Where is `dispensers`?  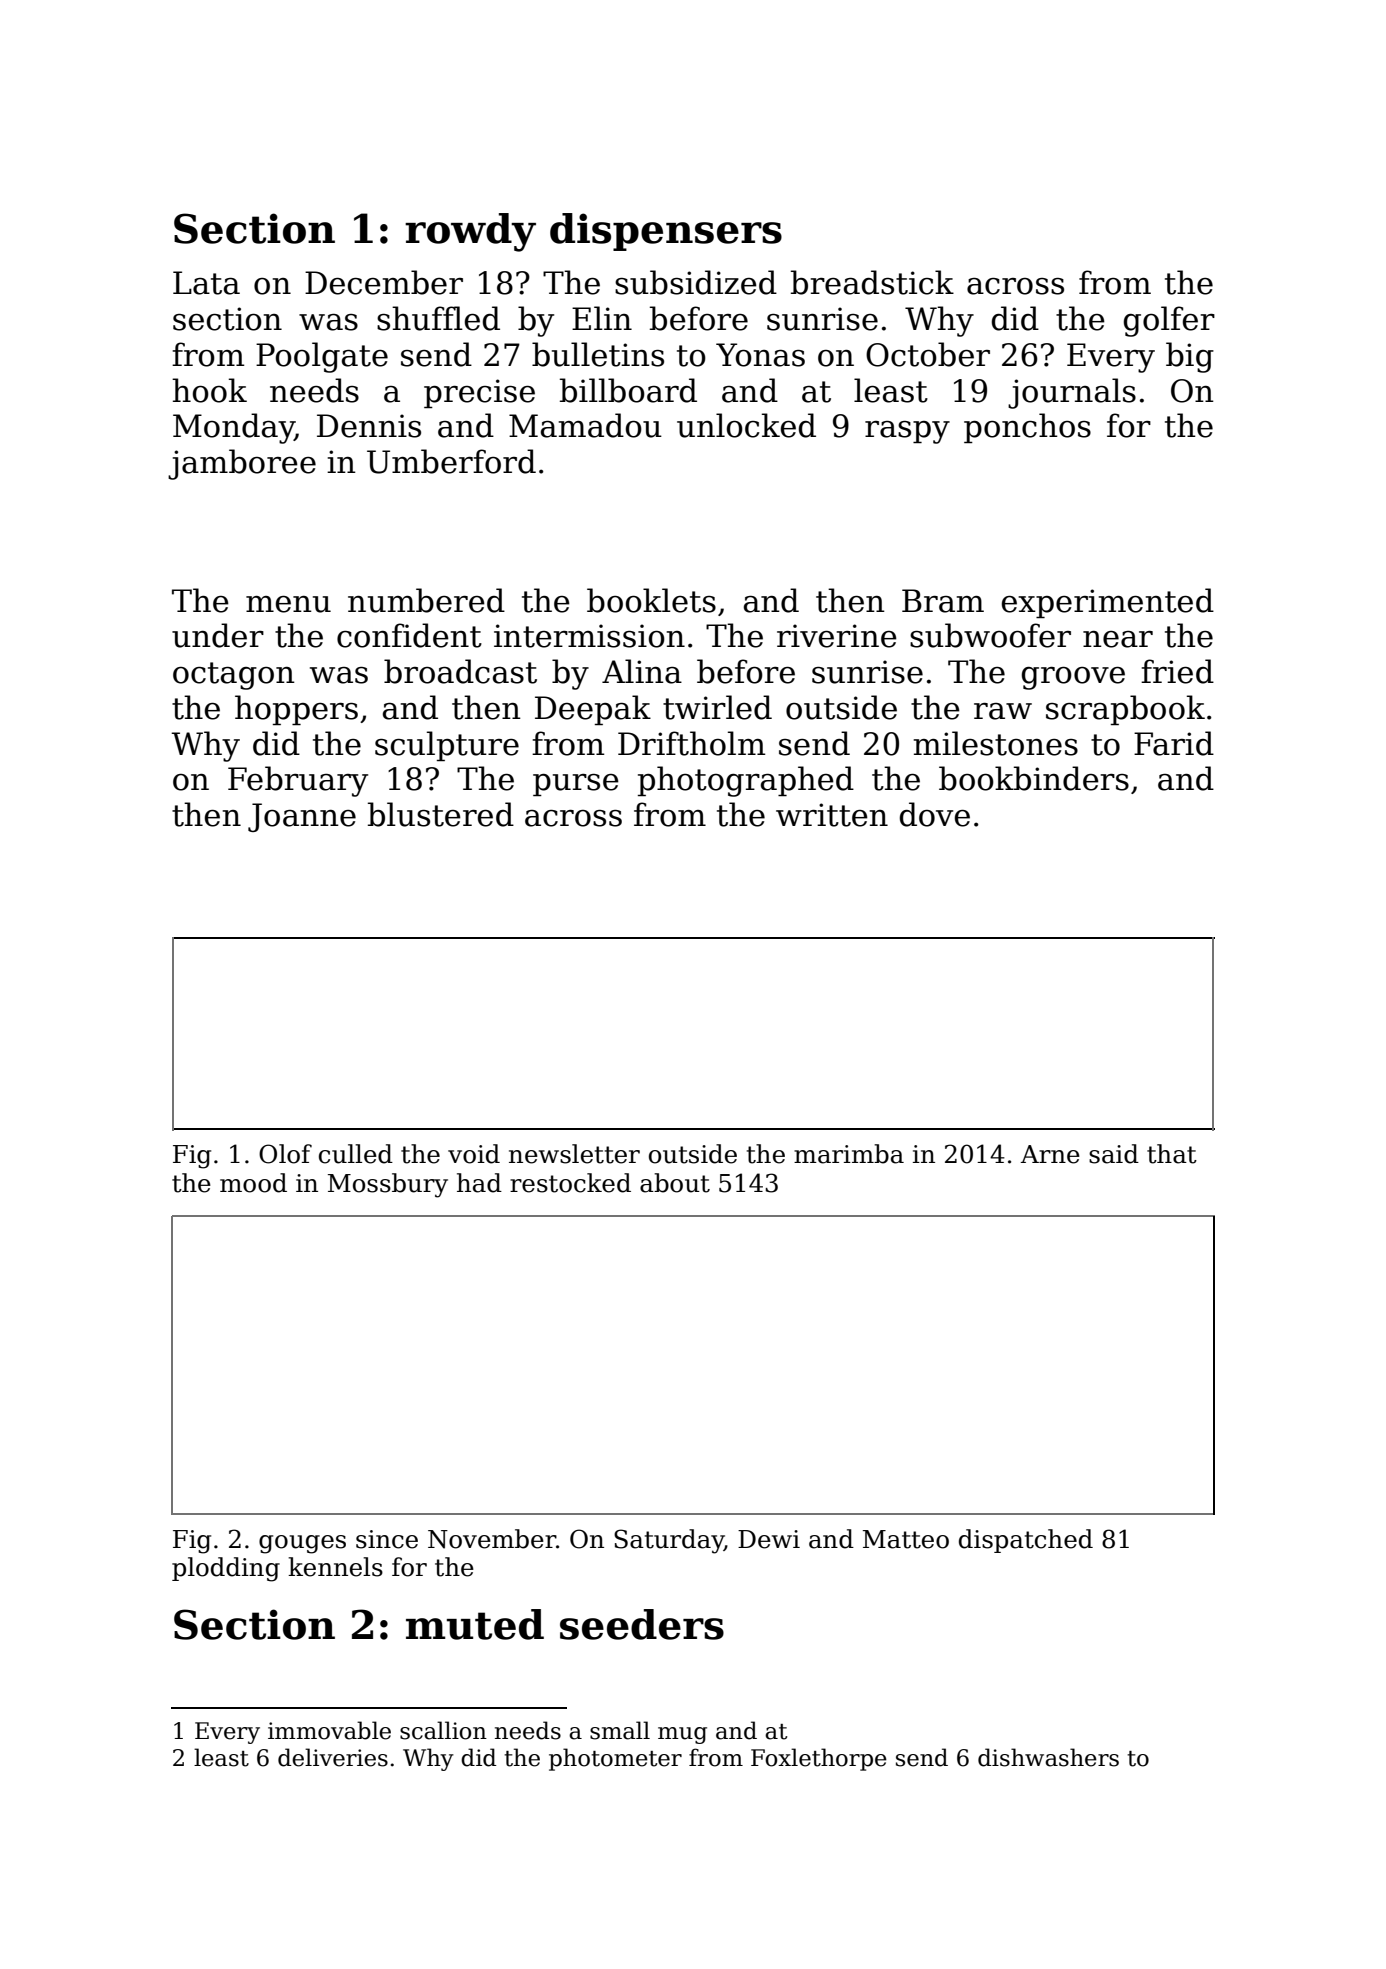 dispensers is located at coordinates (666, 232).
